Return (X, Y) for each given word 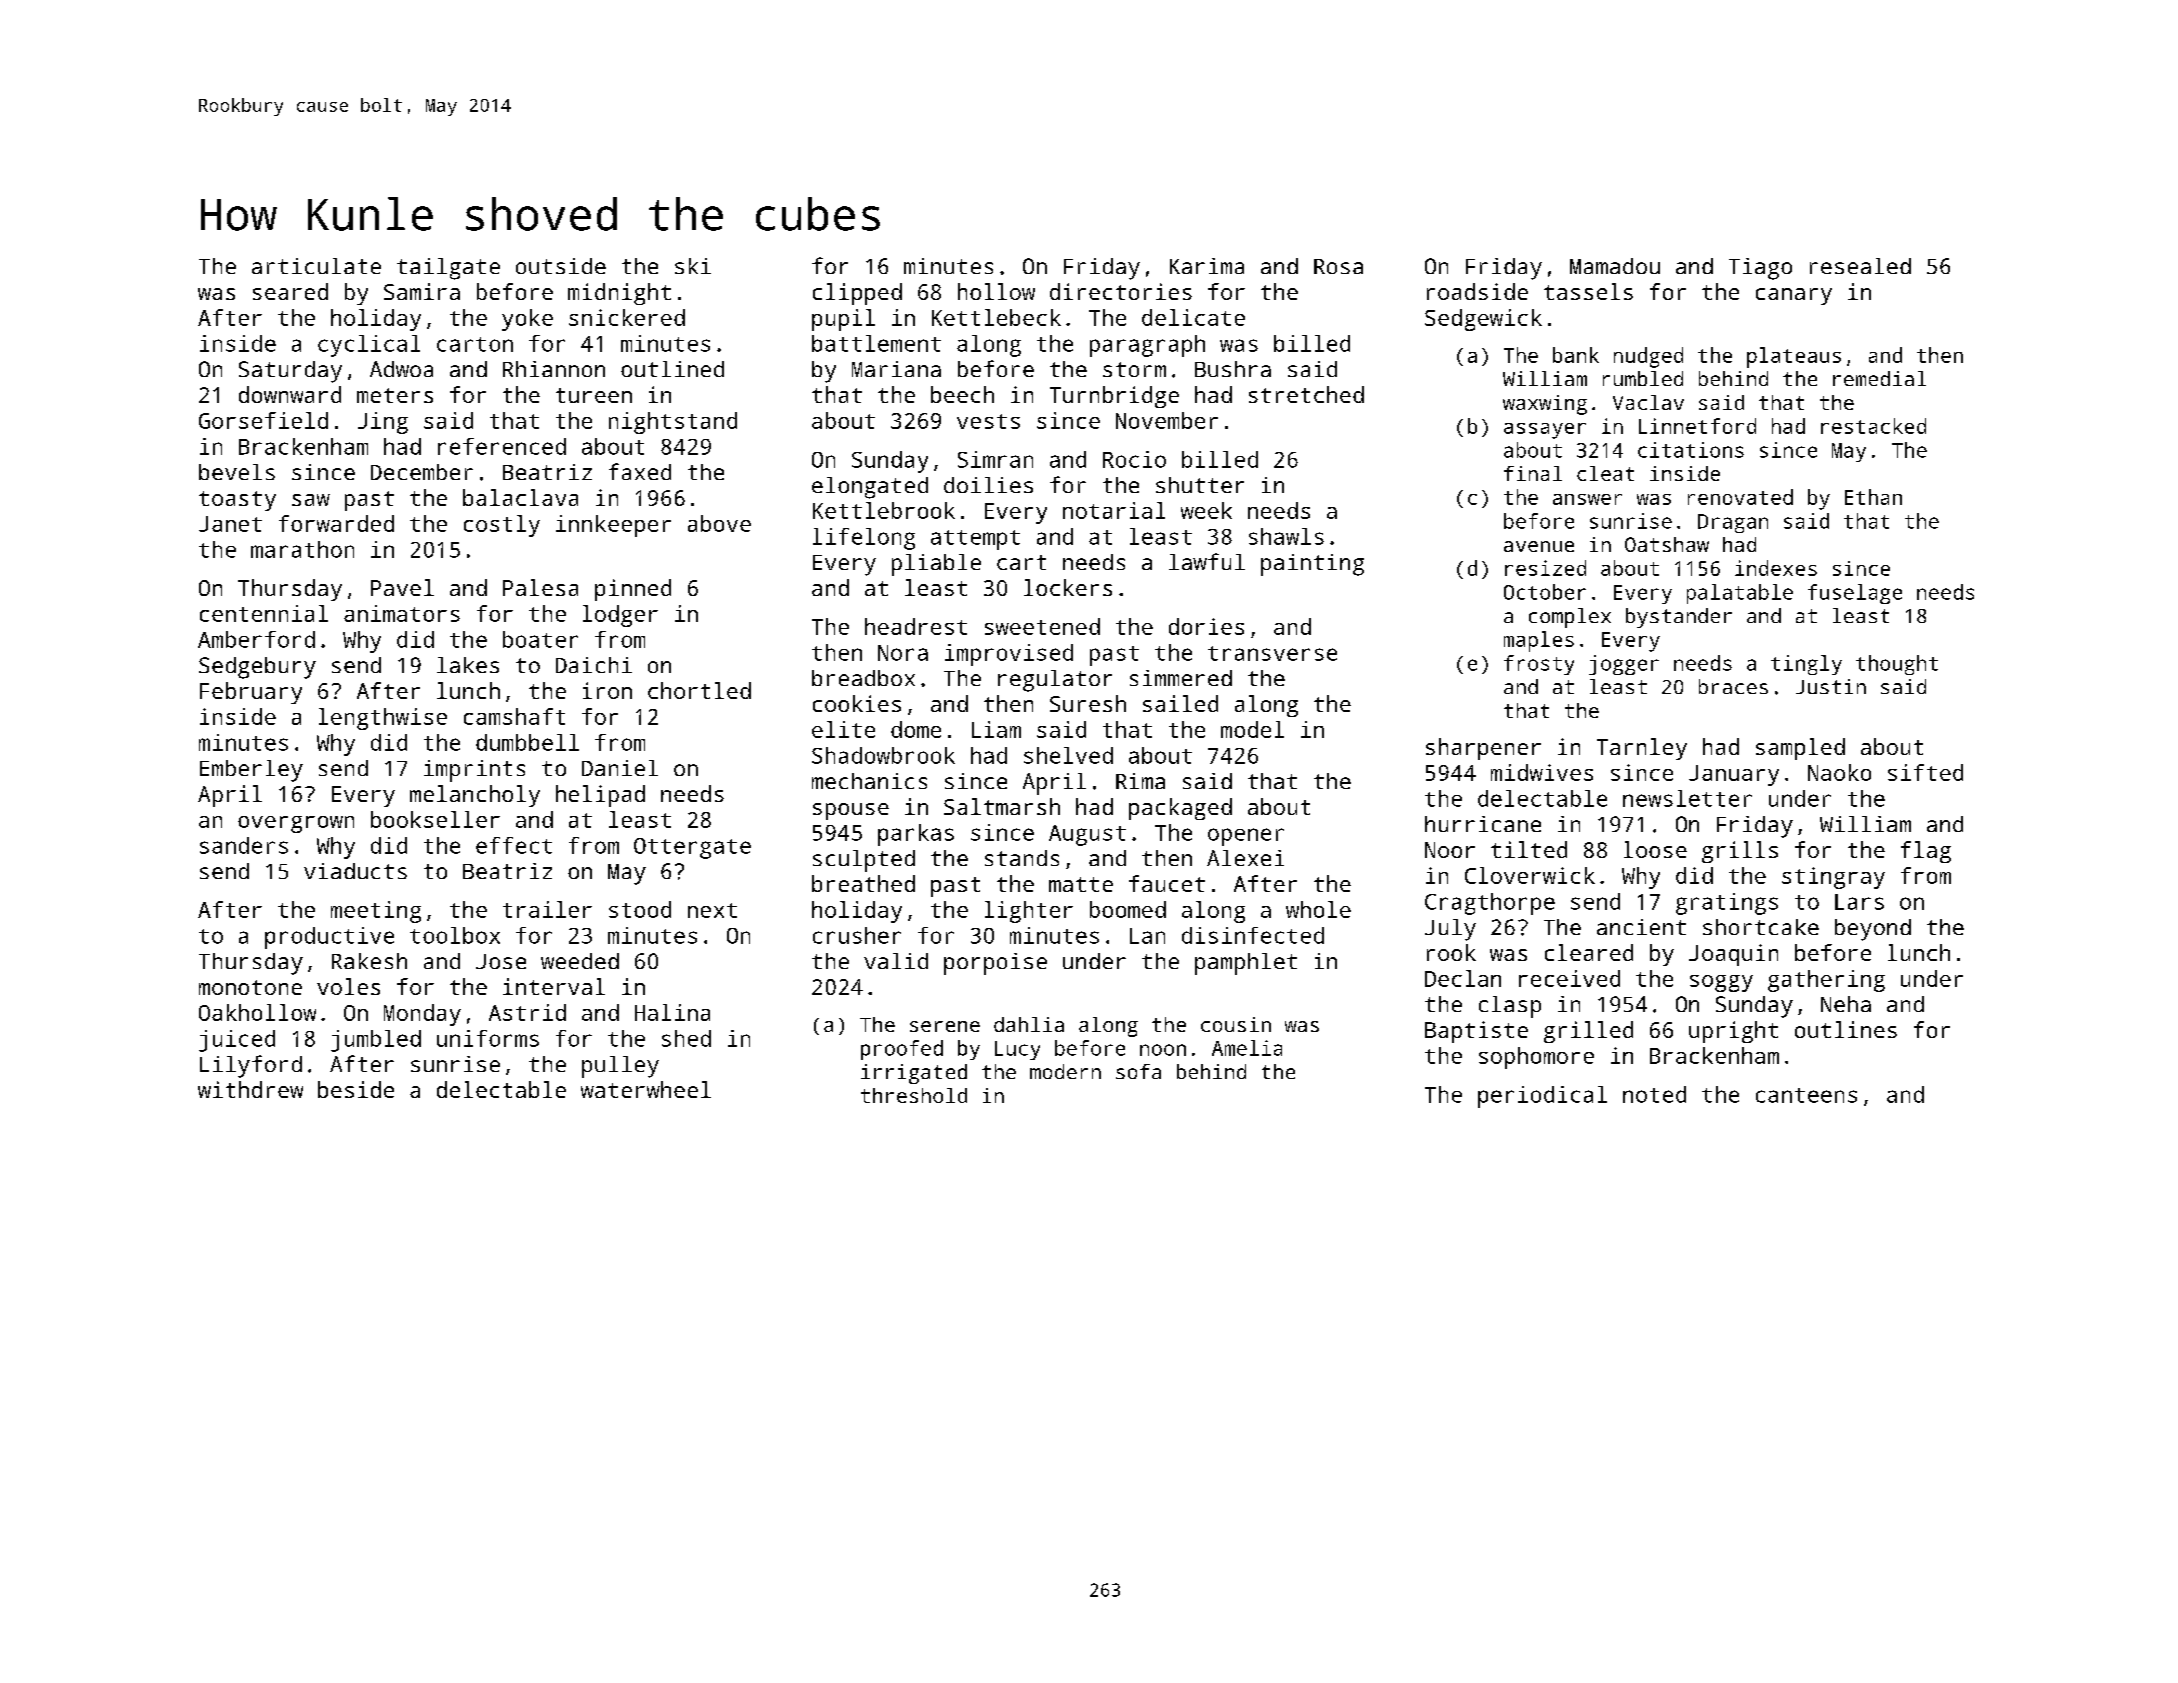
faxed (640, 471)
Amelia (1247, 1048)
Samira (422, 291)
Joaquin (1733, 955)
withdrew (250, 1089)
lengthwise (383, 719)
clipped (857, 294)
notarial (1114, 510)
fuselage (1855, 594)
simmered (1181, 678)
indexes (1776, 568)
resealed (1860, 266)
